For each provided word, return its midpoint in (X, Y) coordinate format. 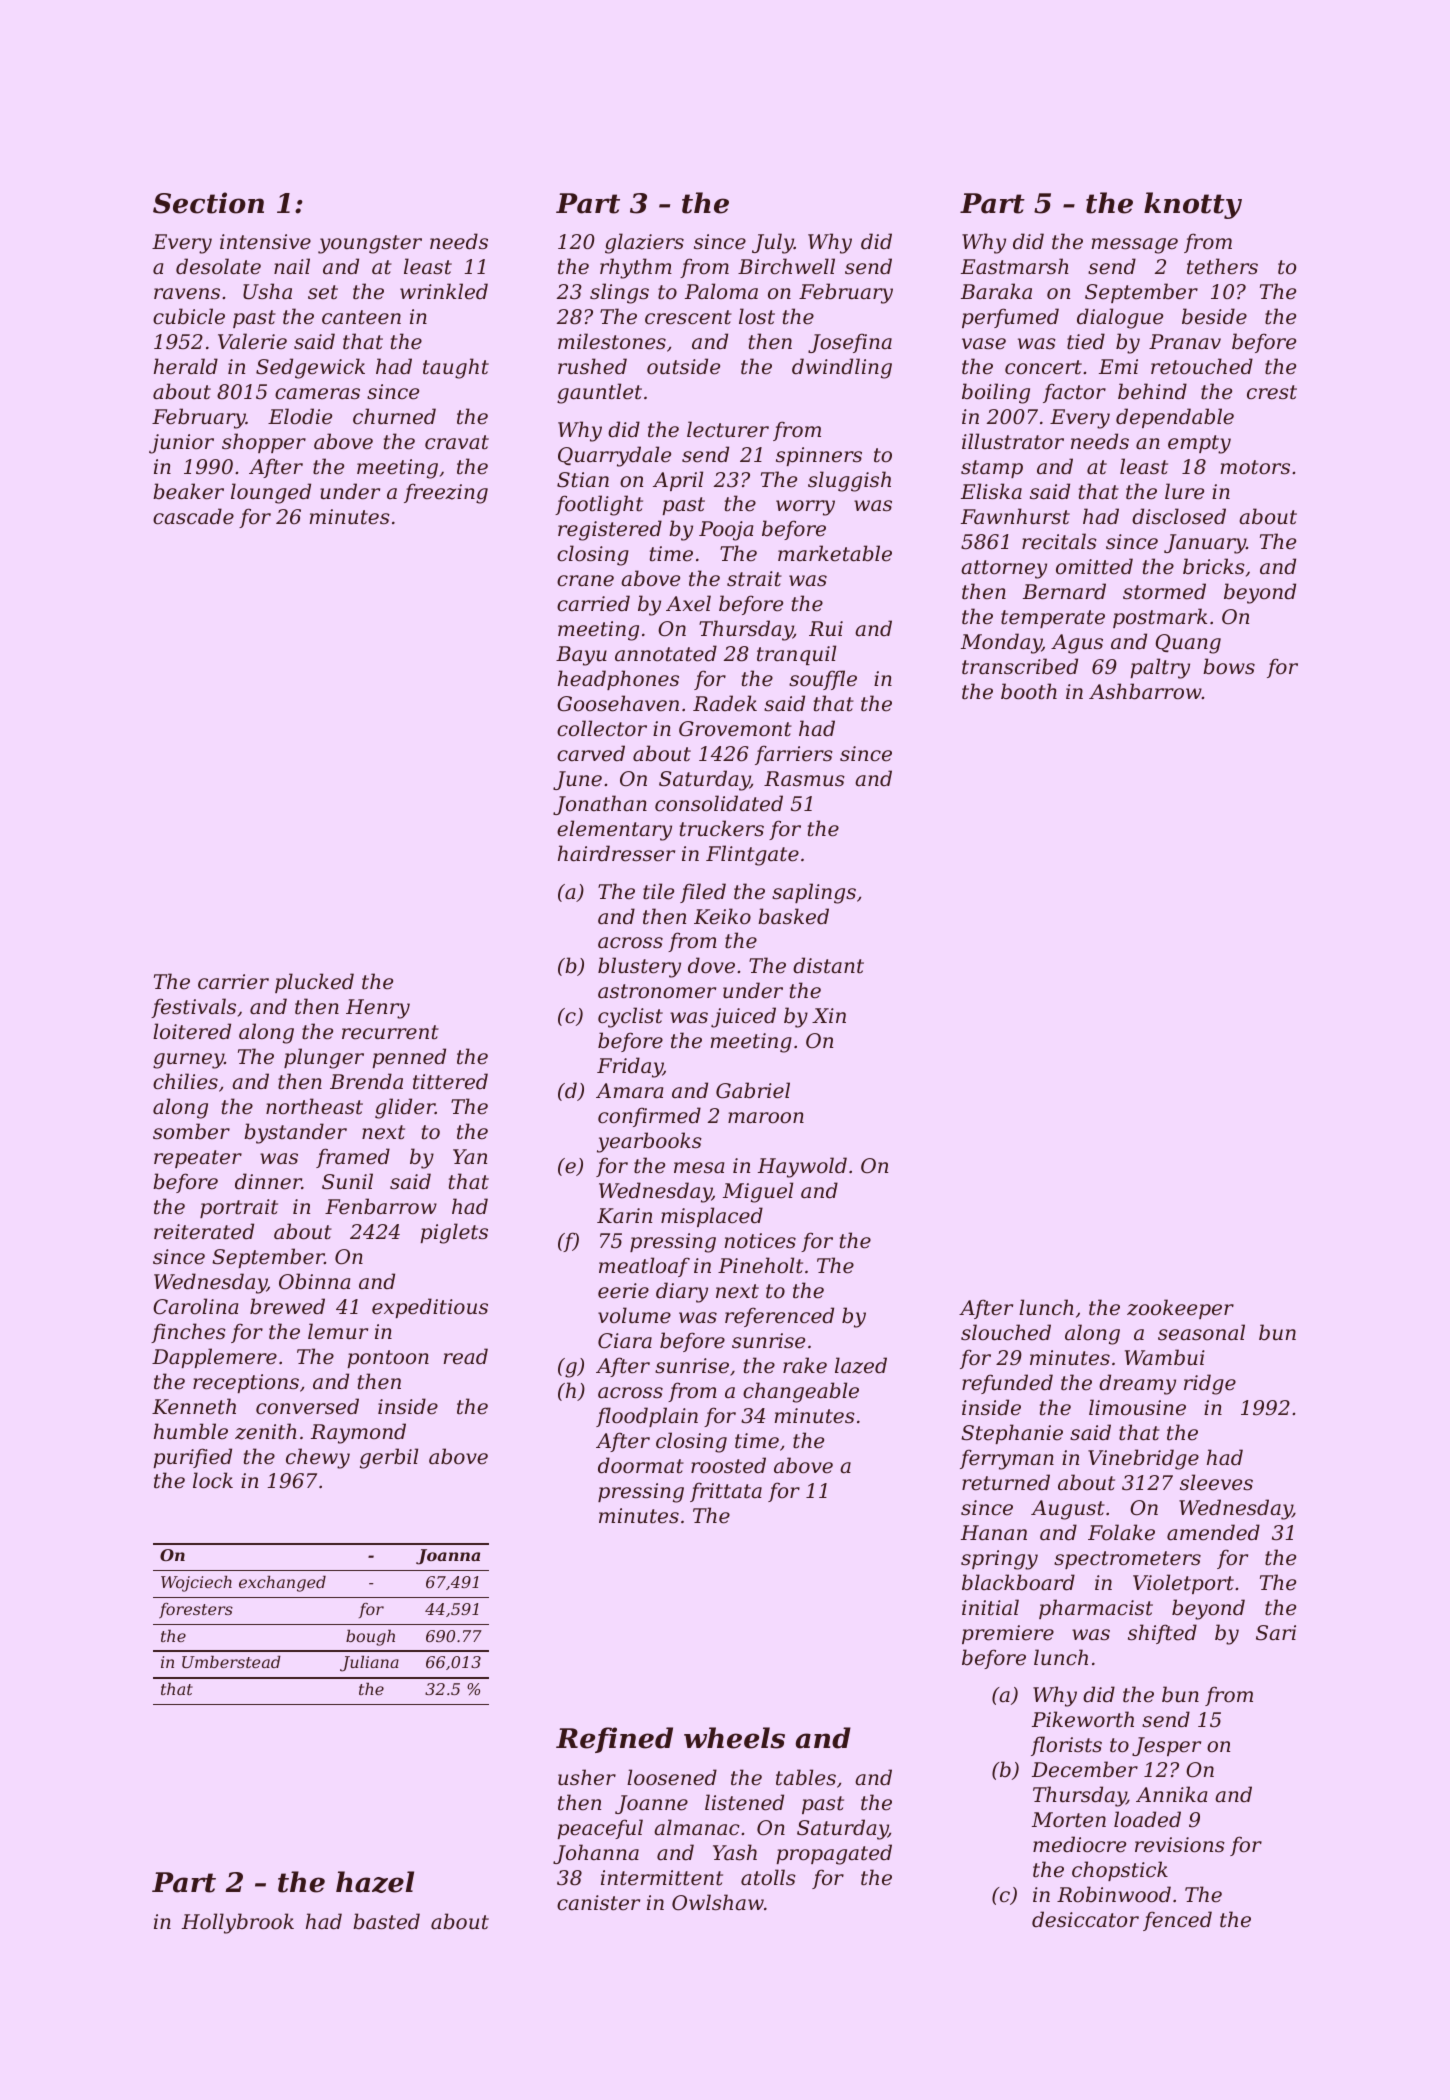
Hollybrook (238, 1923)
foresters (196, 1611)
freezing (446, 493)
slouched (1006, 1332)
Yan (470, 1157)
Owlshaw (718, 1902)
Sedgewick (310, 368)
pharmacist (1096, 1609)
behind (1152, 391)
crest (1272, 392)
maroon (766, 1118)
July (773, 243)
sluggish (849, 481)
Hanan (994, 1533)
